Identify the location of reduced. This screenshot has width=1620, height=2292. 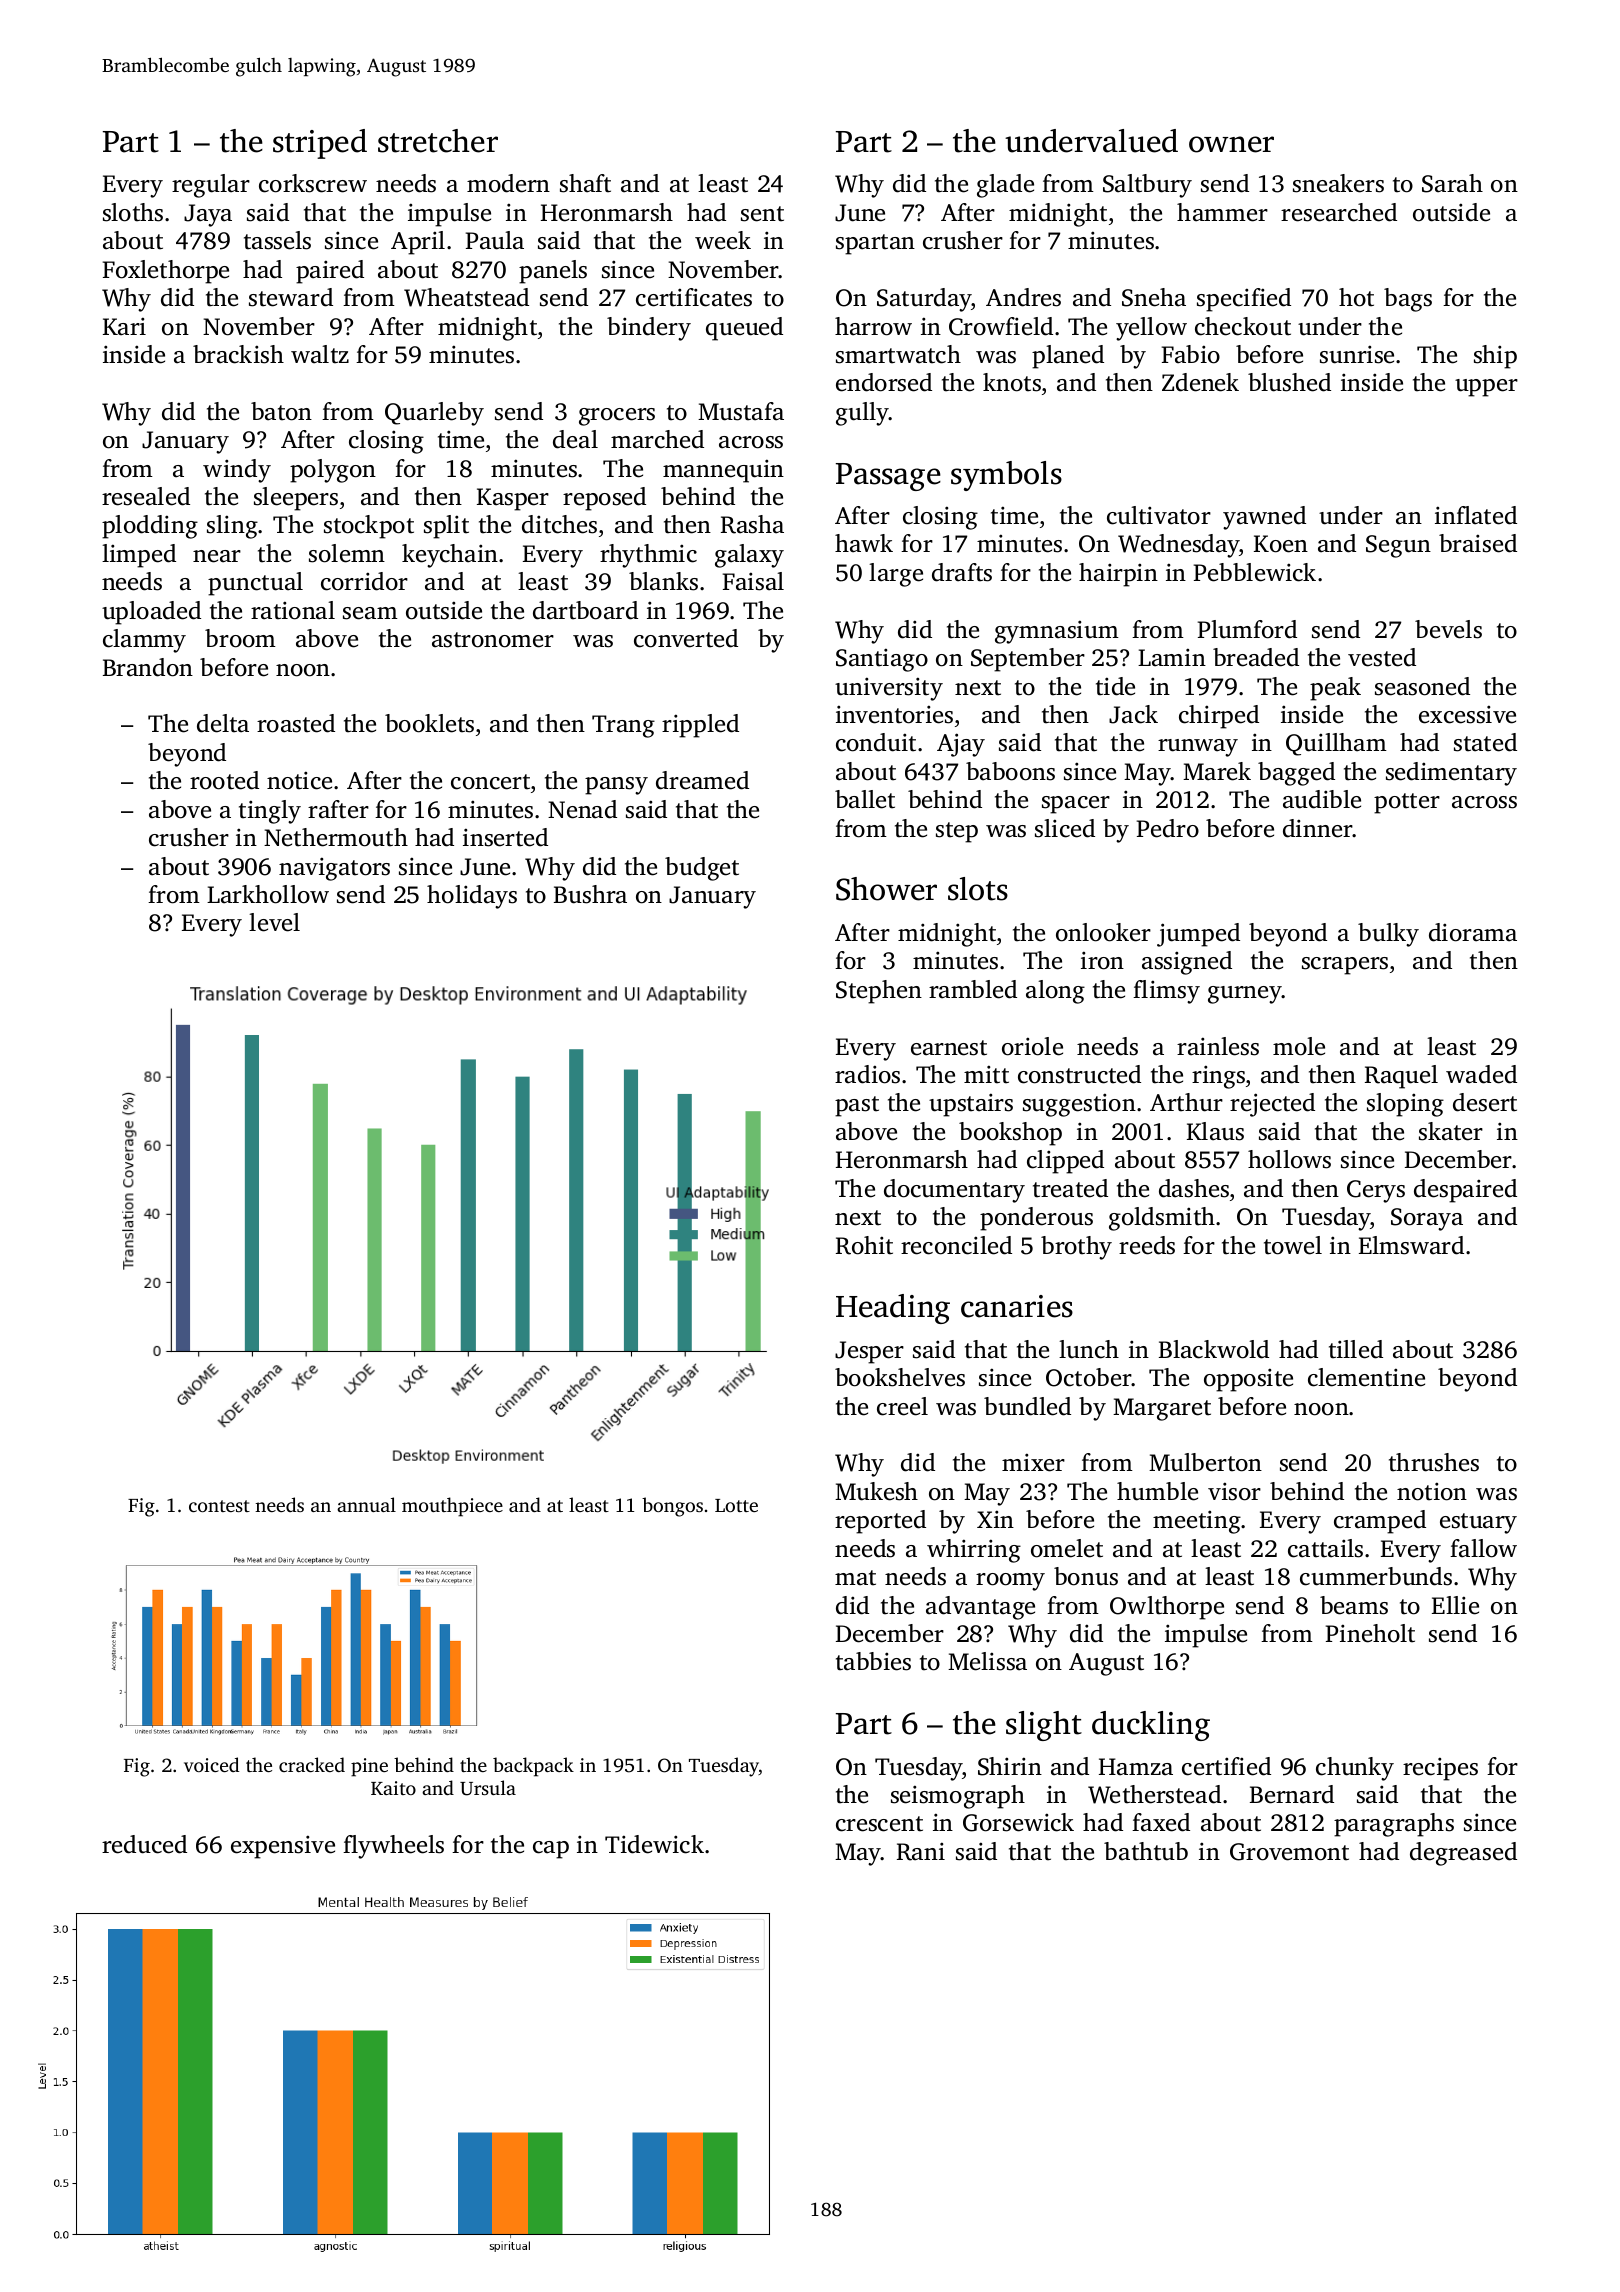
(144, 1844).
